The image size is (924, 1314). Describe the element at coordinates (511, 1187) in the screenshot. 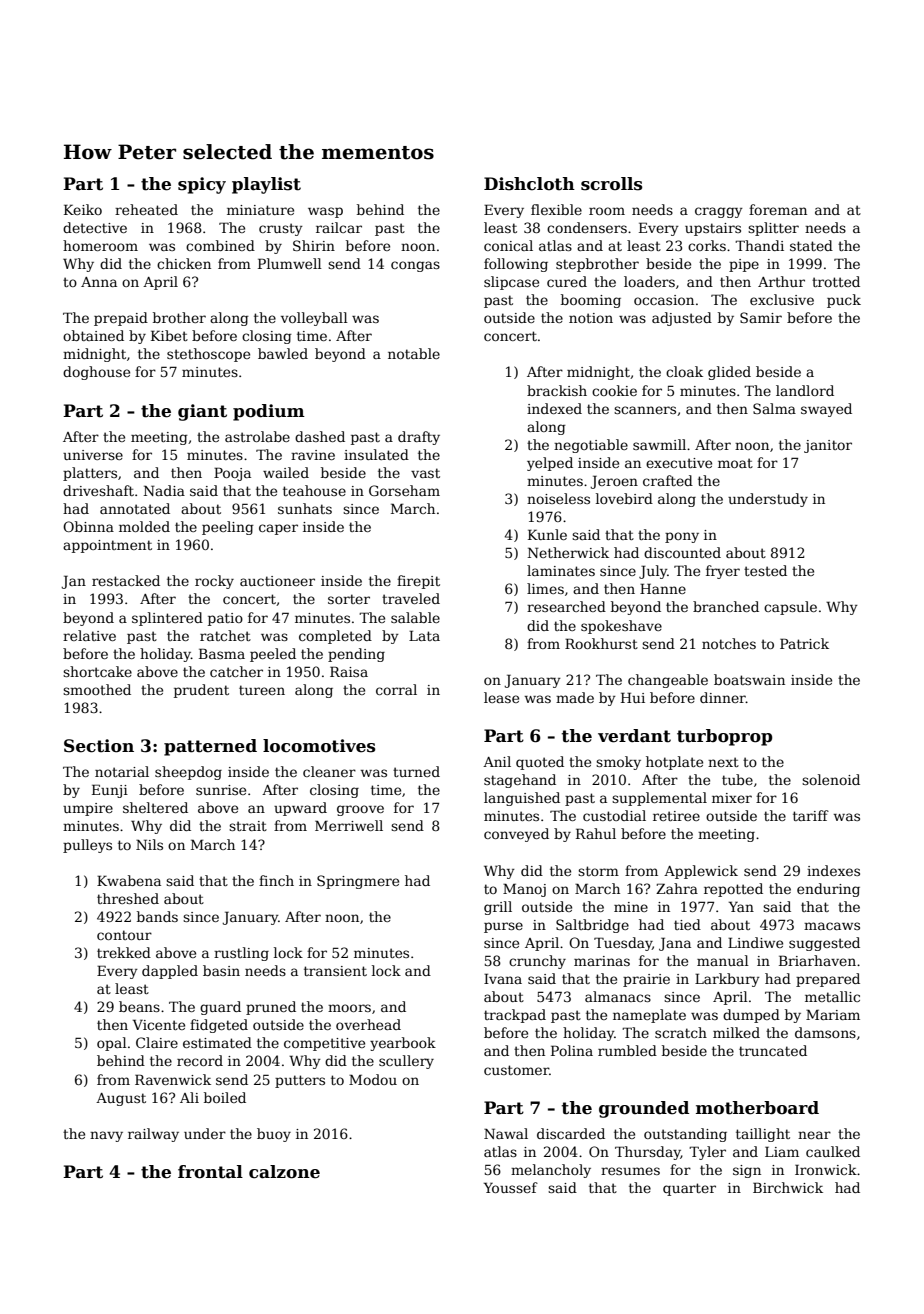

I see `Youssef` at that location.
